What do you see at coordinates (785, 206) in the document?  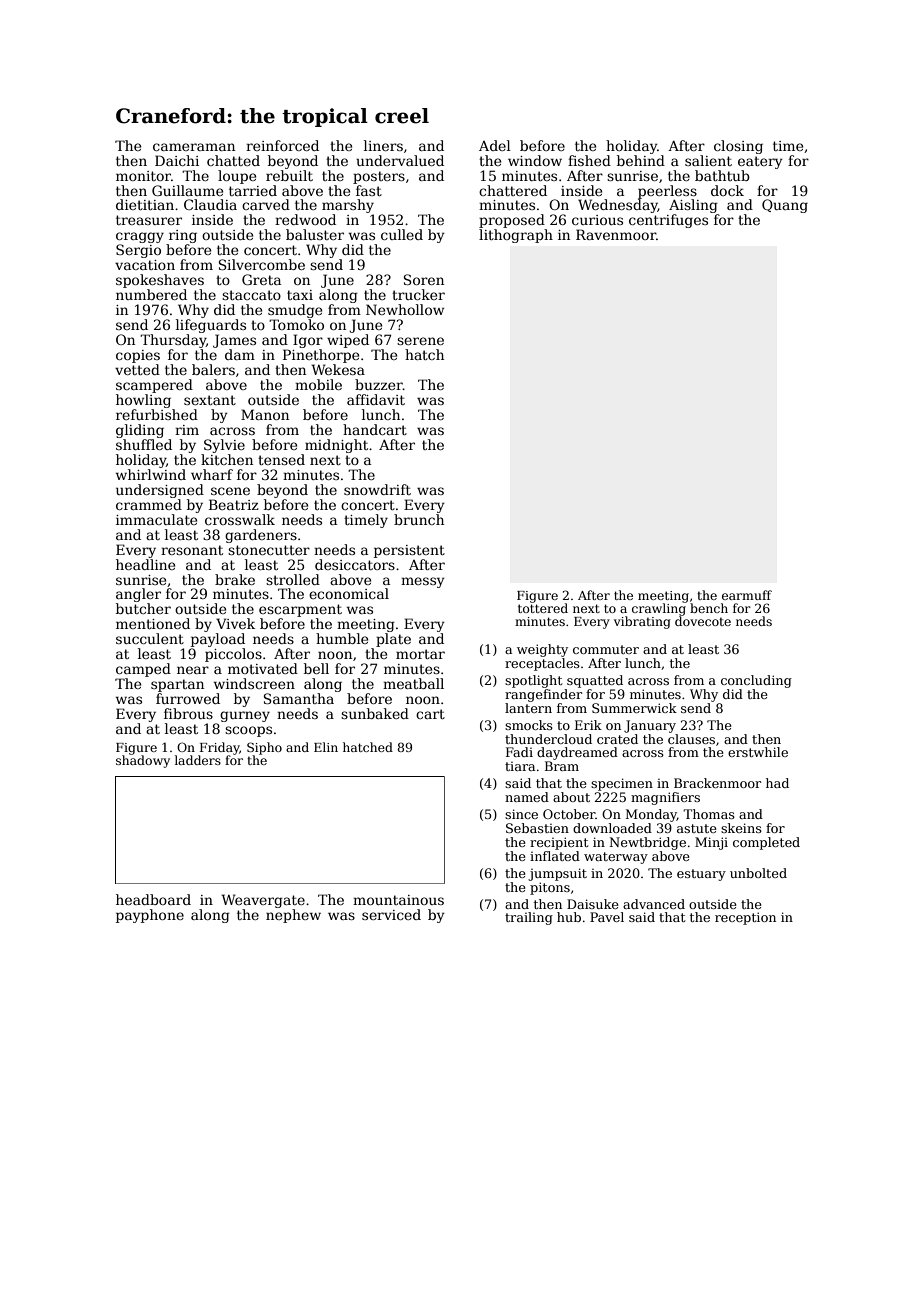 I see `Quang` at bounding box center [785, 206].
